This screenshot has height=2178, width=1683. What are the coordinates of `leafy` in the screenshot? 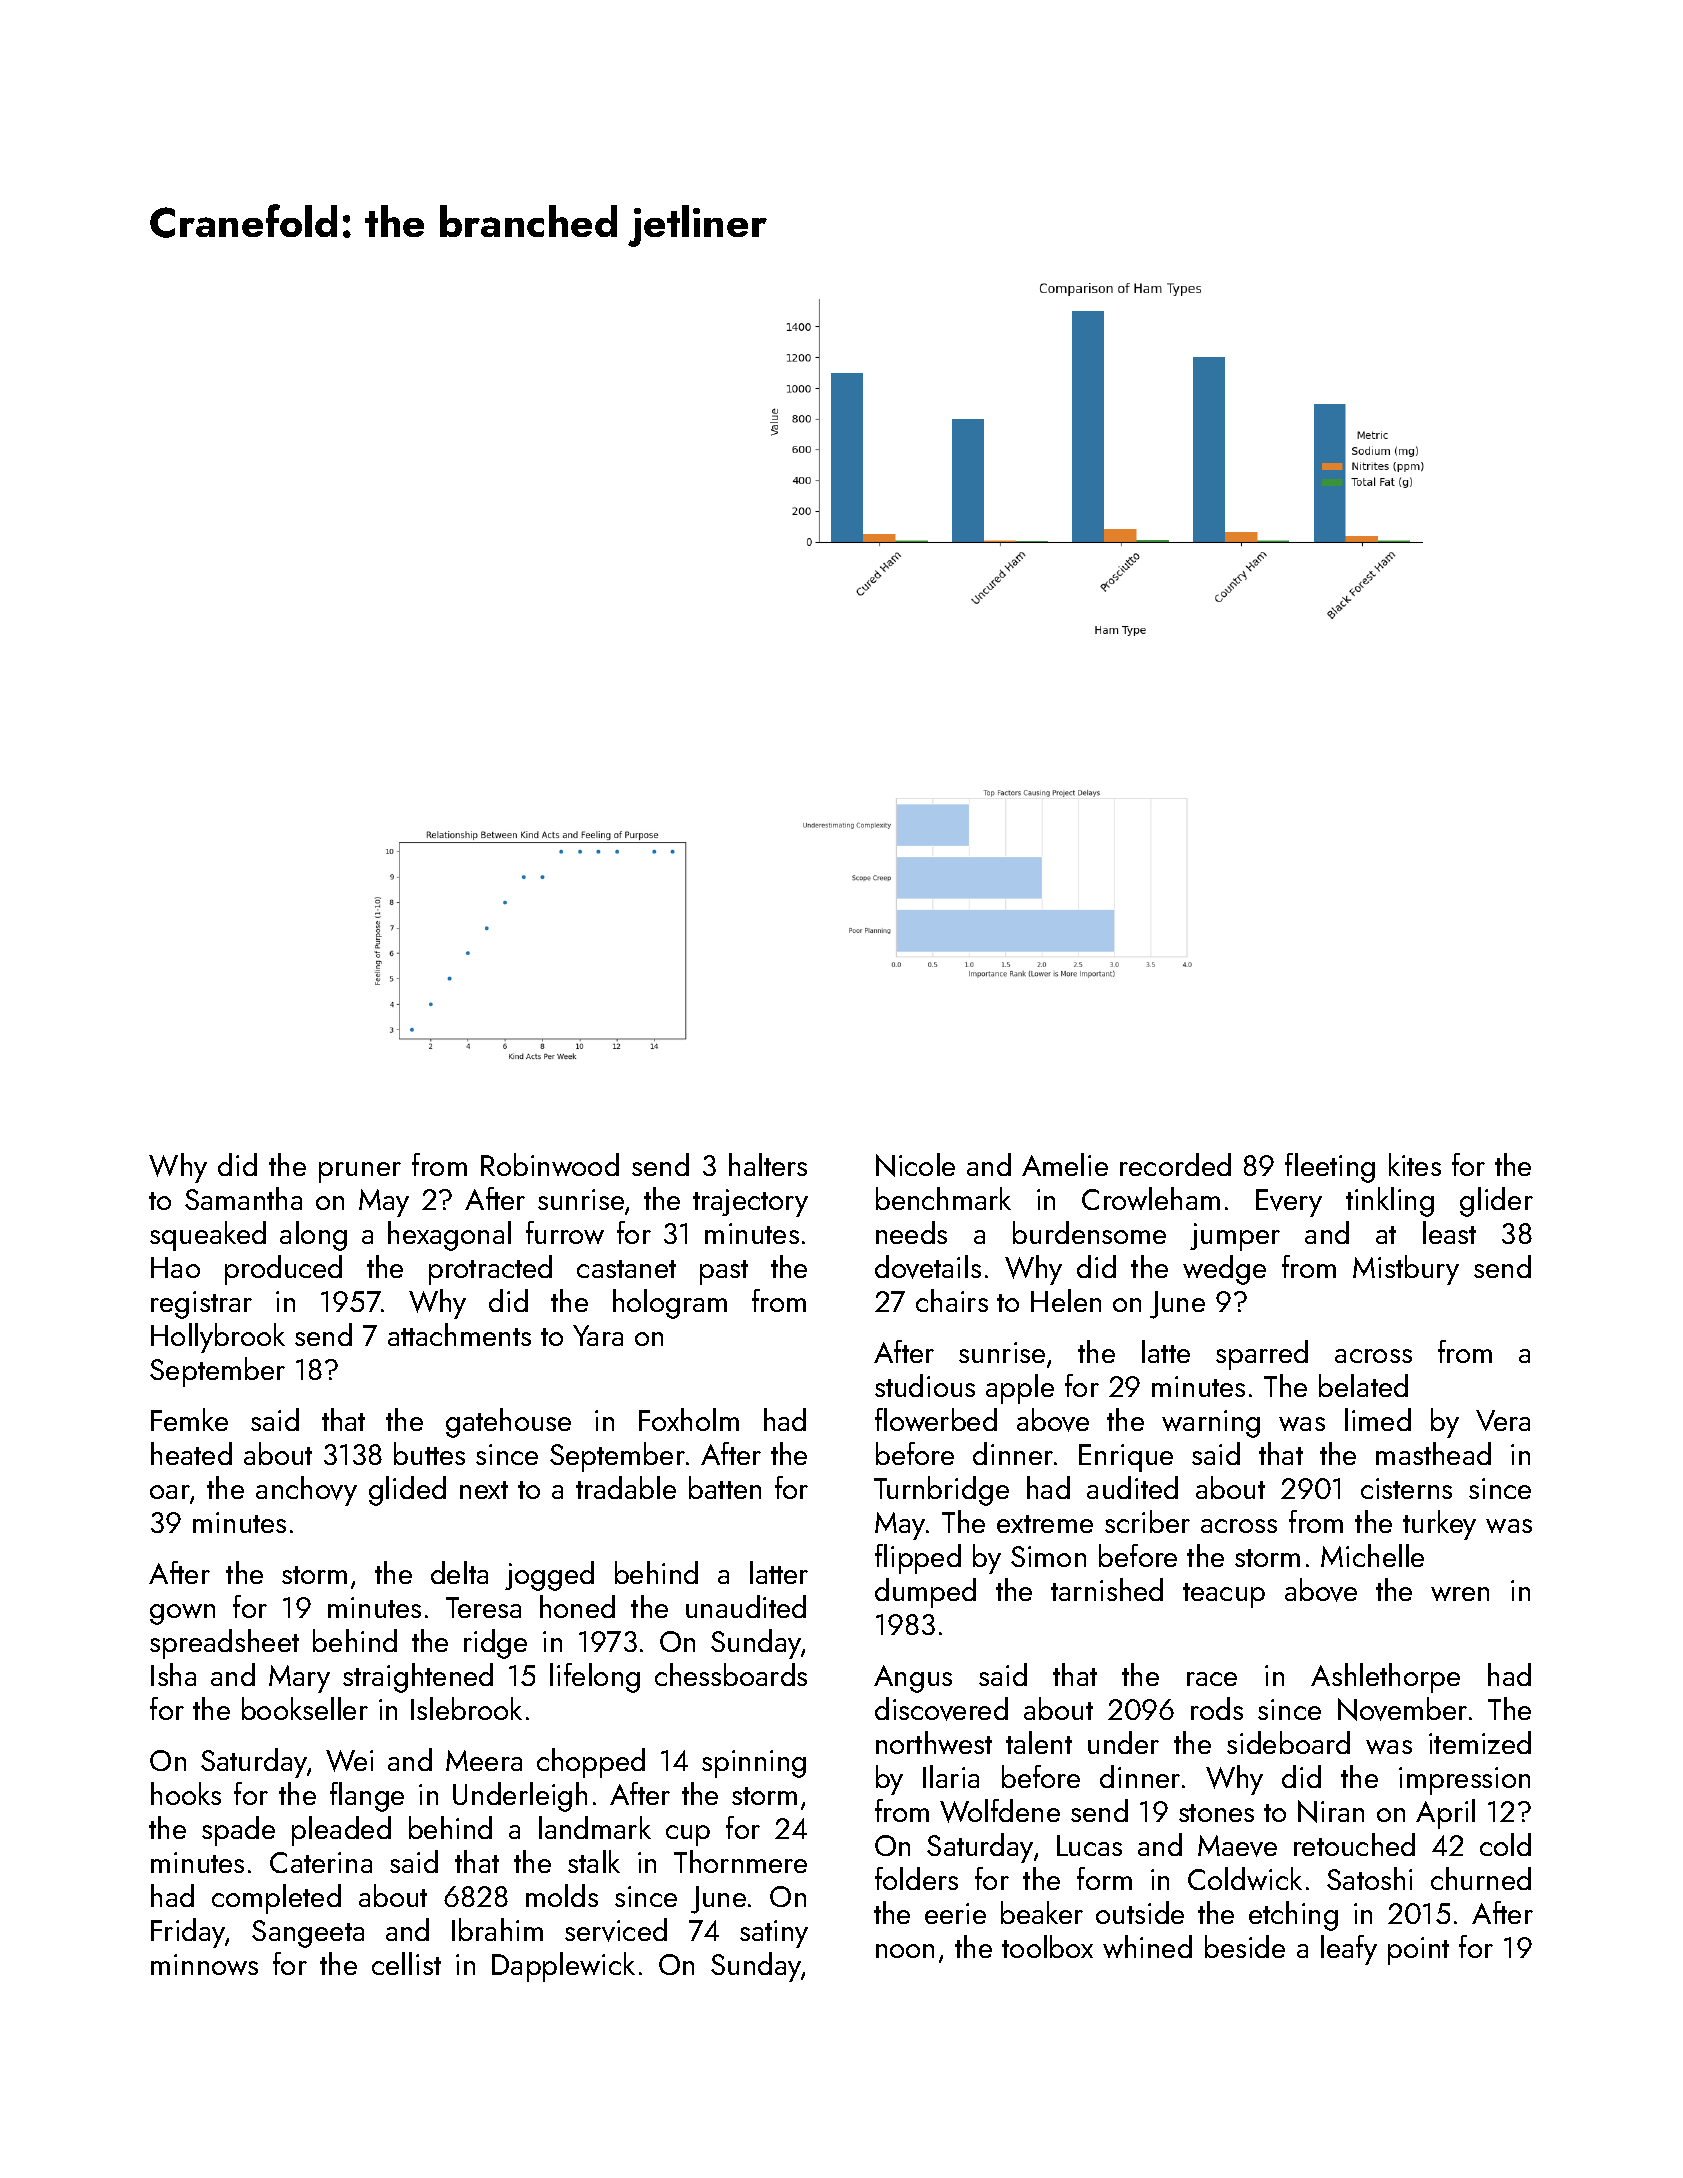 It's located at (1349, 1950).
